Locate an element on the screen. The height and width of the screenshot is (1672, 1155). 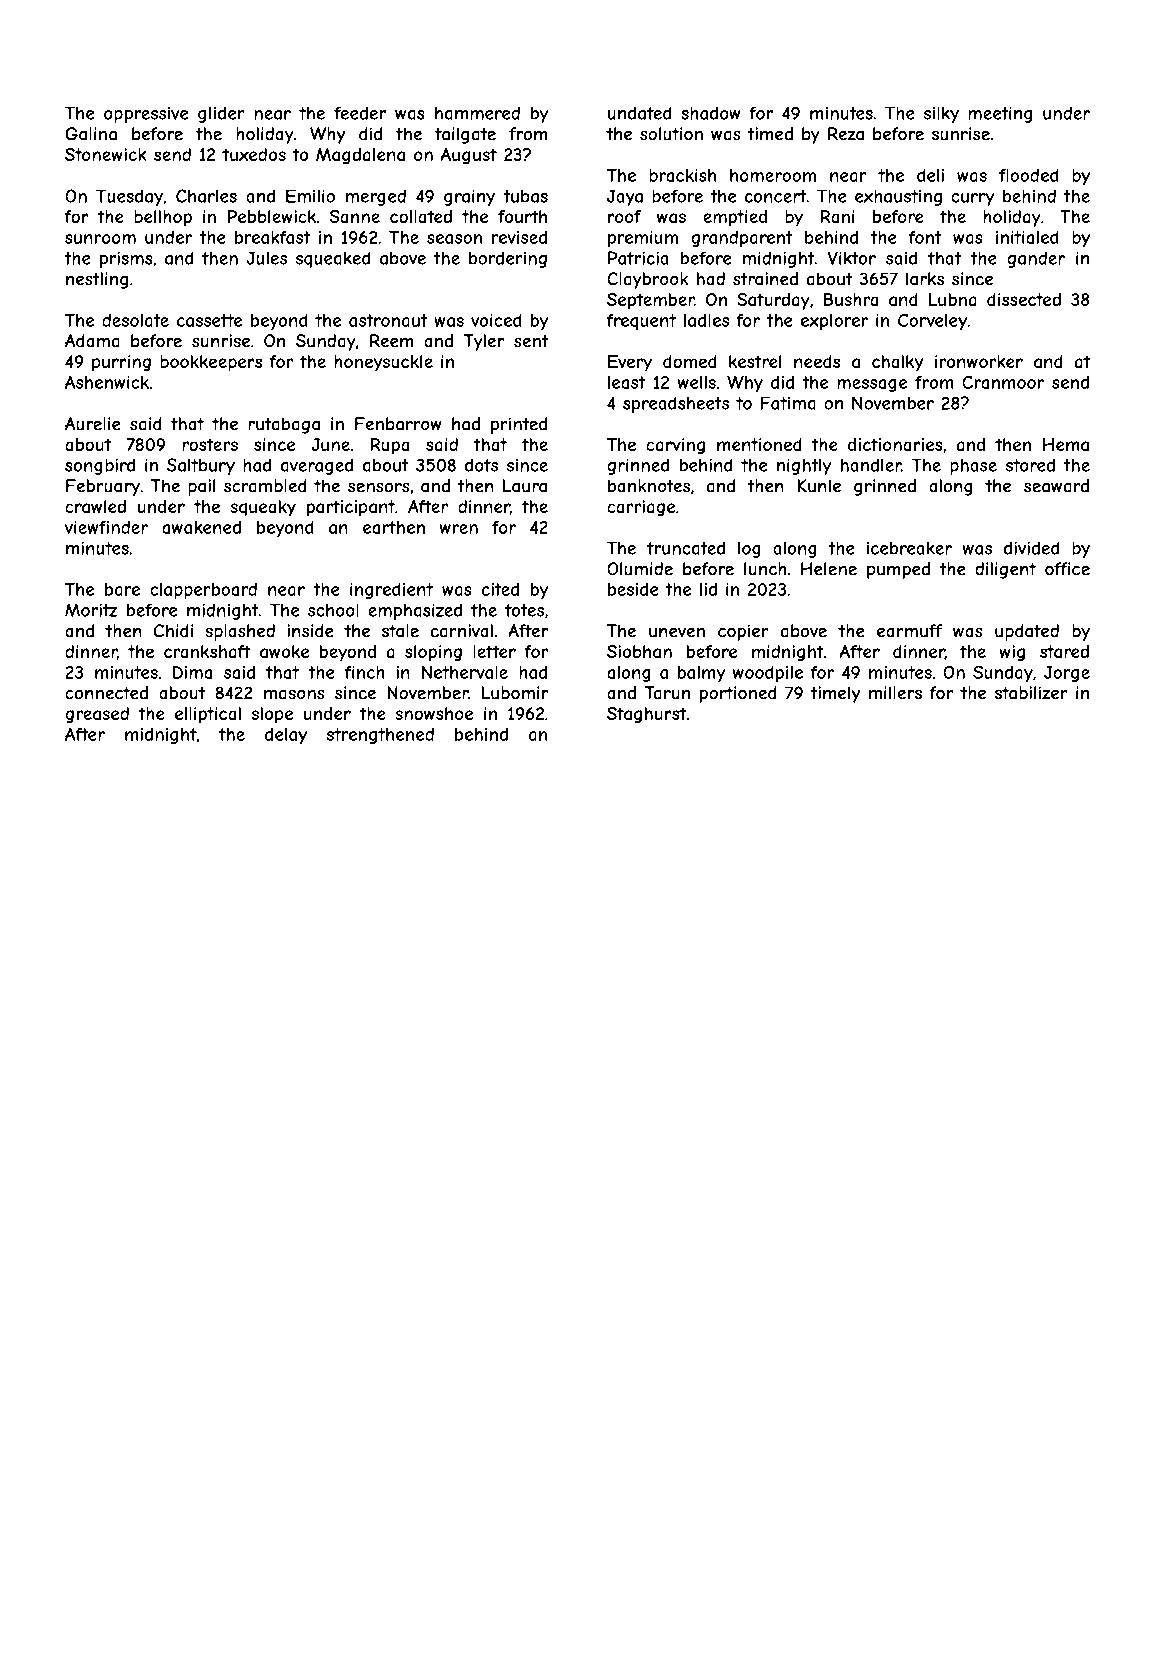
elliptical is located at coordinates (208, 715).
